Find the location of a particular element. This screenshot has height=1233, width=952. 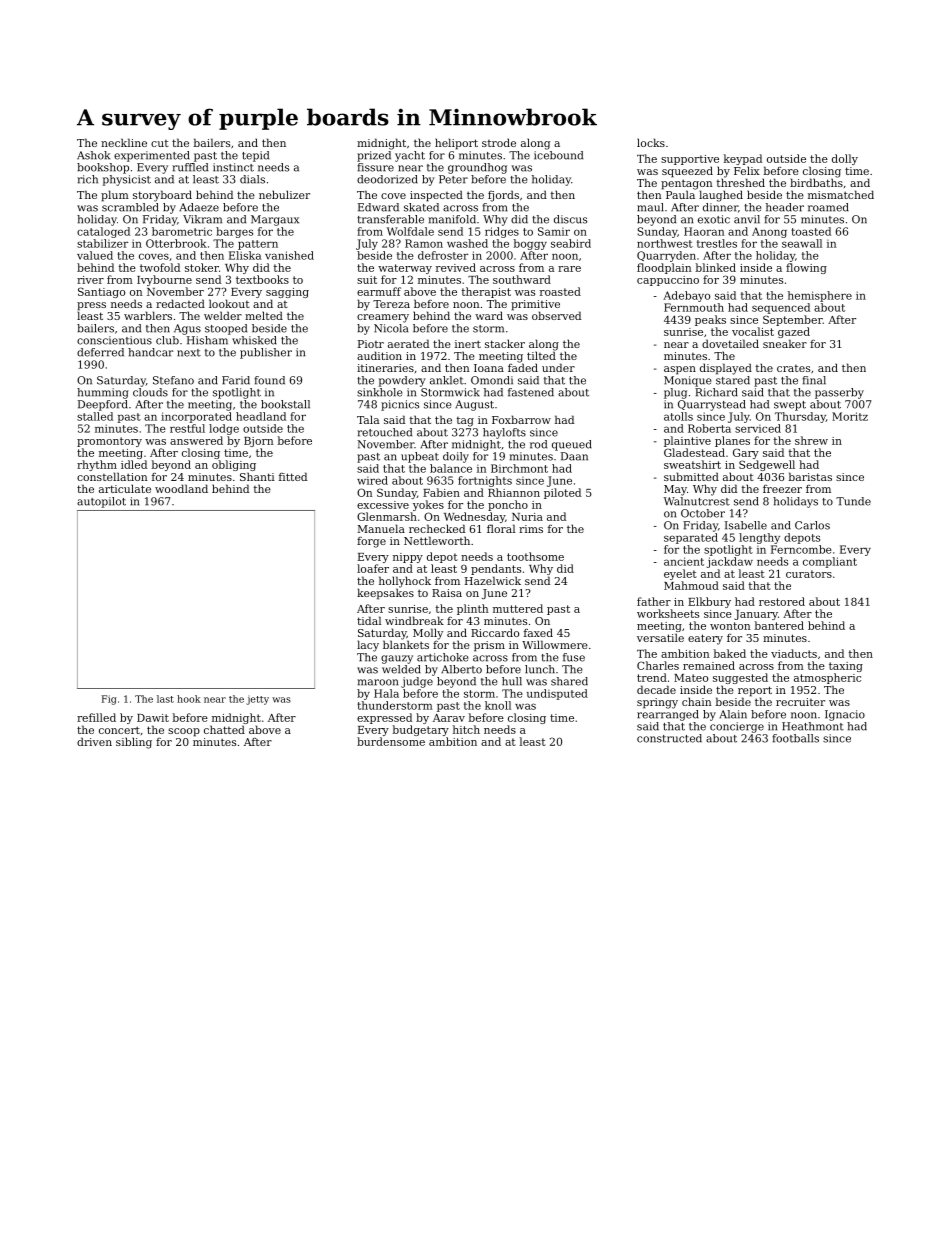

publisher is located at coordinates (266, 353).
